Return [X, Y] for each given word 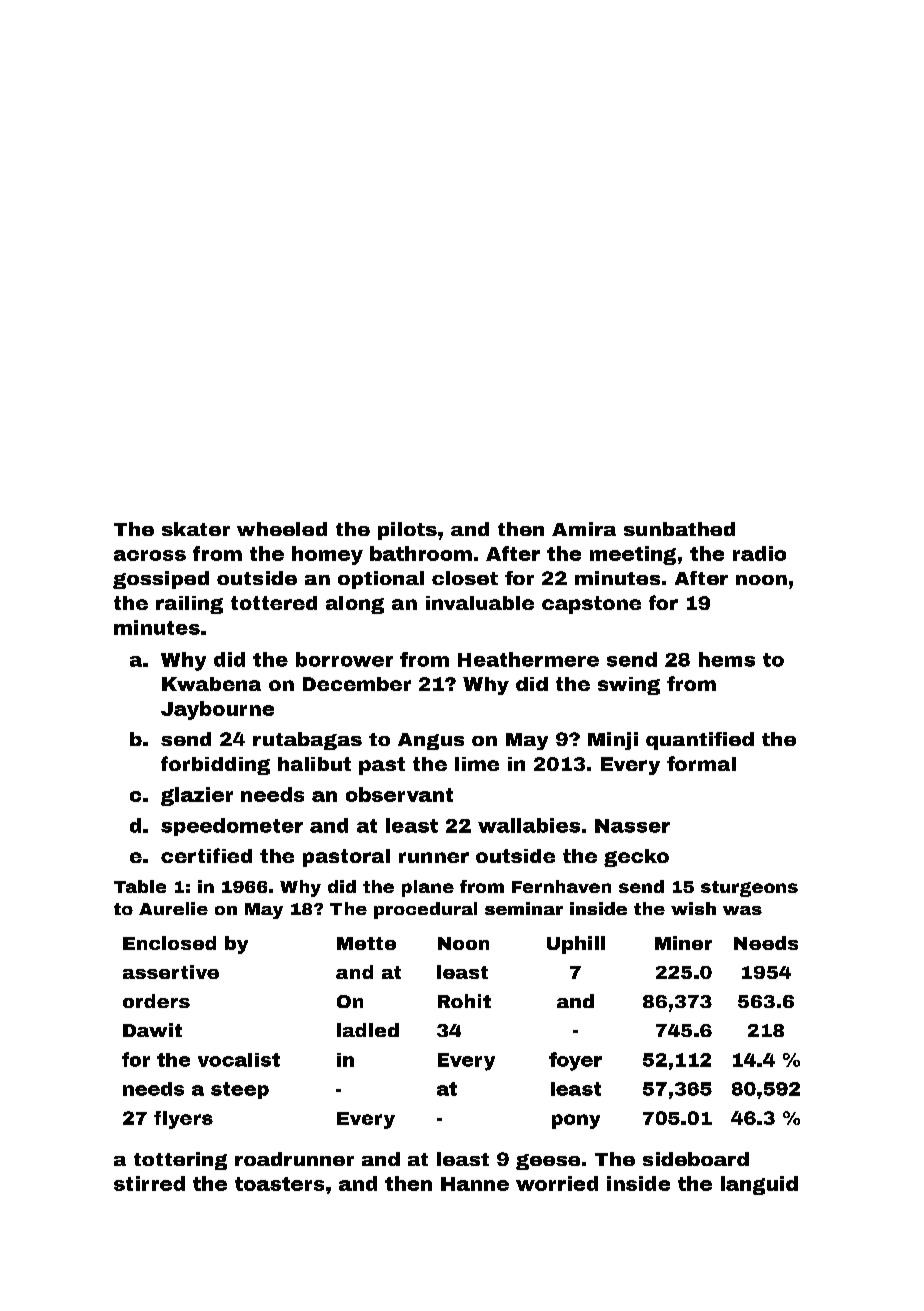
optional [381, 580]
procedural [425, 910]
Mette [366, 943]
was [742, 910]
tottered [274, 603]
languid [759, 1185]
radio [759, 553]
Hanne [475, 1184]
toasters [279, 1184]
